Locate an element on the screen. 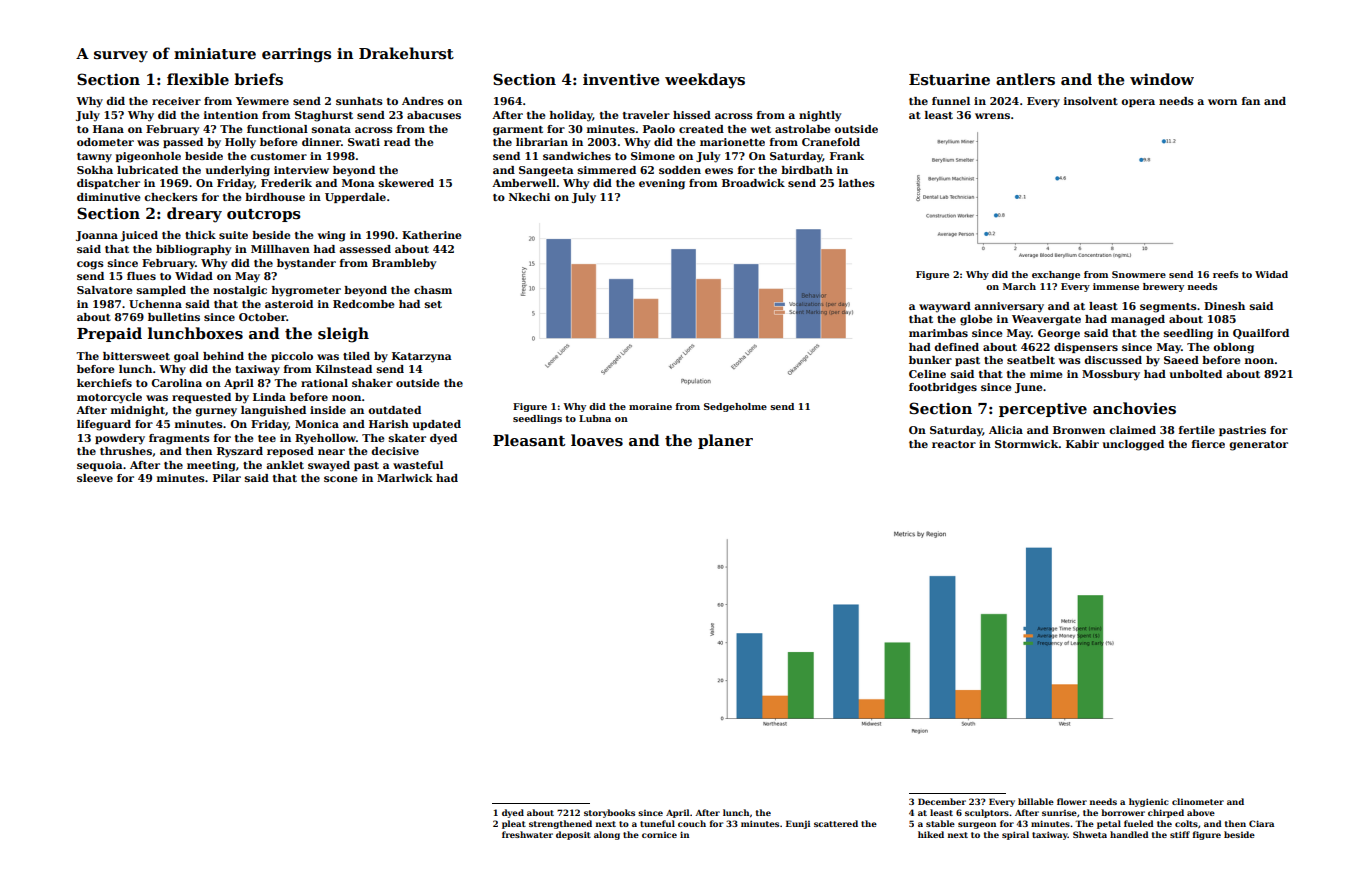  Brambleby is located at coordinates (404, 264).
